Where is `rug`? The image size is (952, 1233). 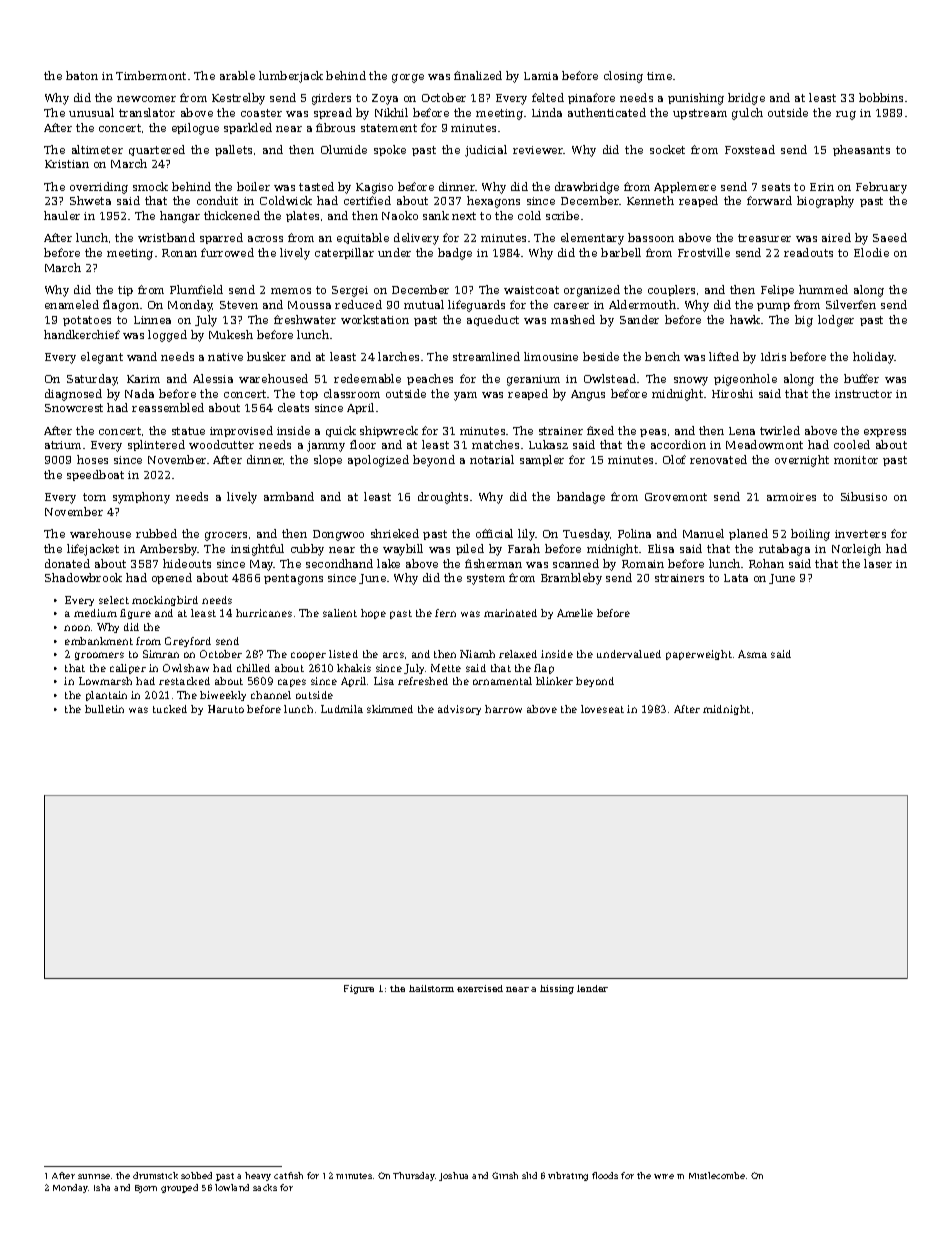 rug is located at coordinates (846, 115).
